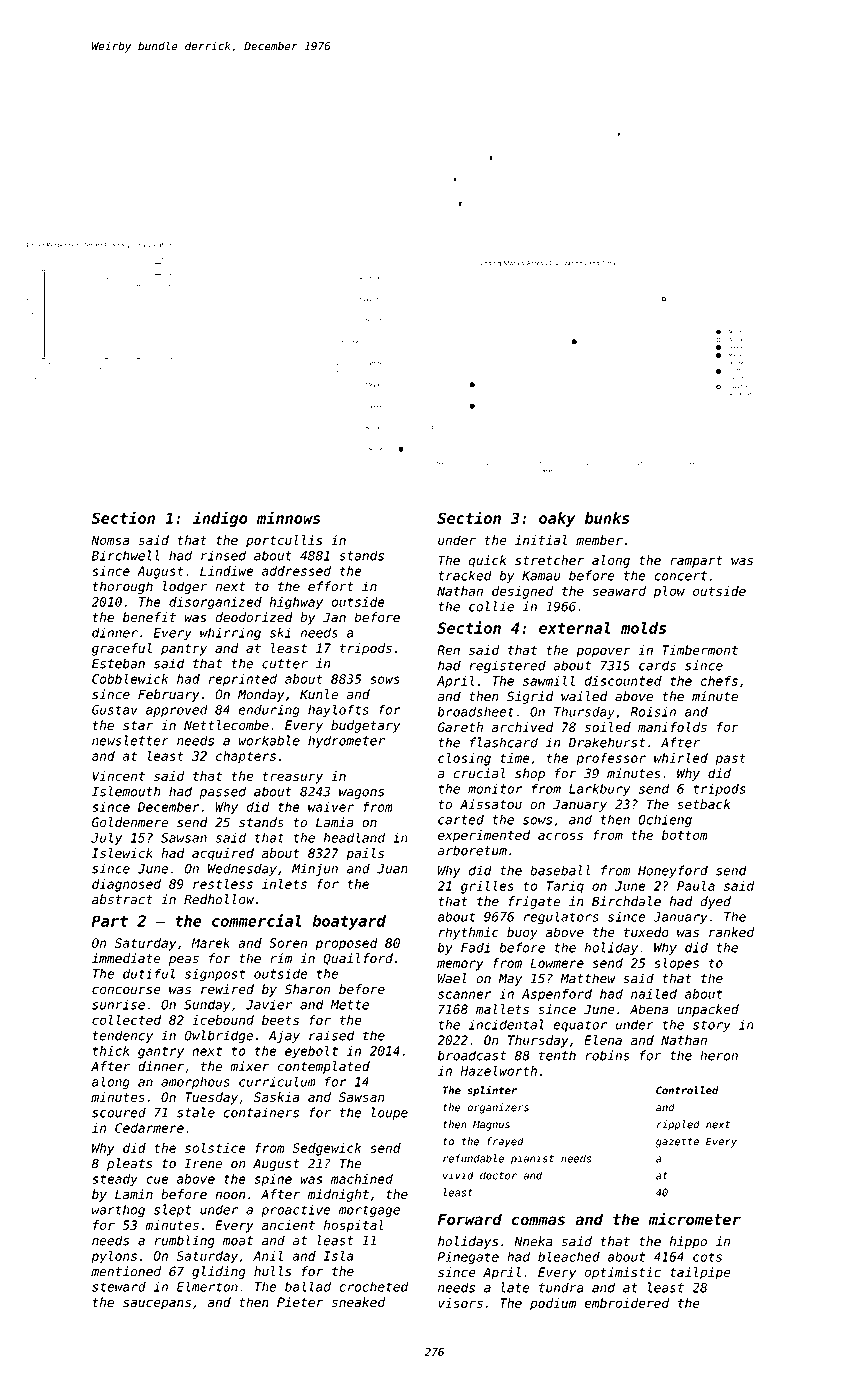 Image resolution: width=849 pixels, height=1400 pixels. I want to click on sneaked, so click(358, 1302).
